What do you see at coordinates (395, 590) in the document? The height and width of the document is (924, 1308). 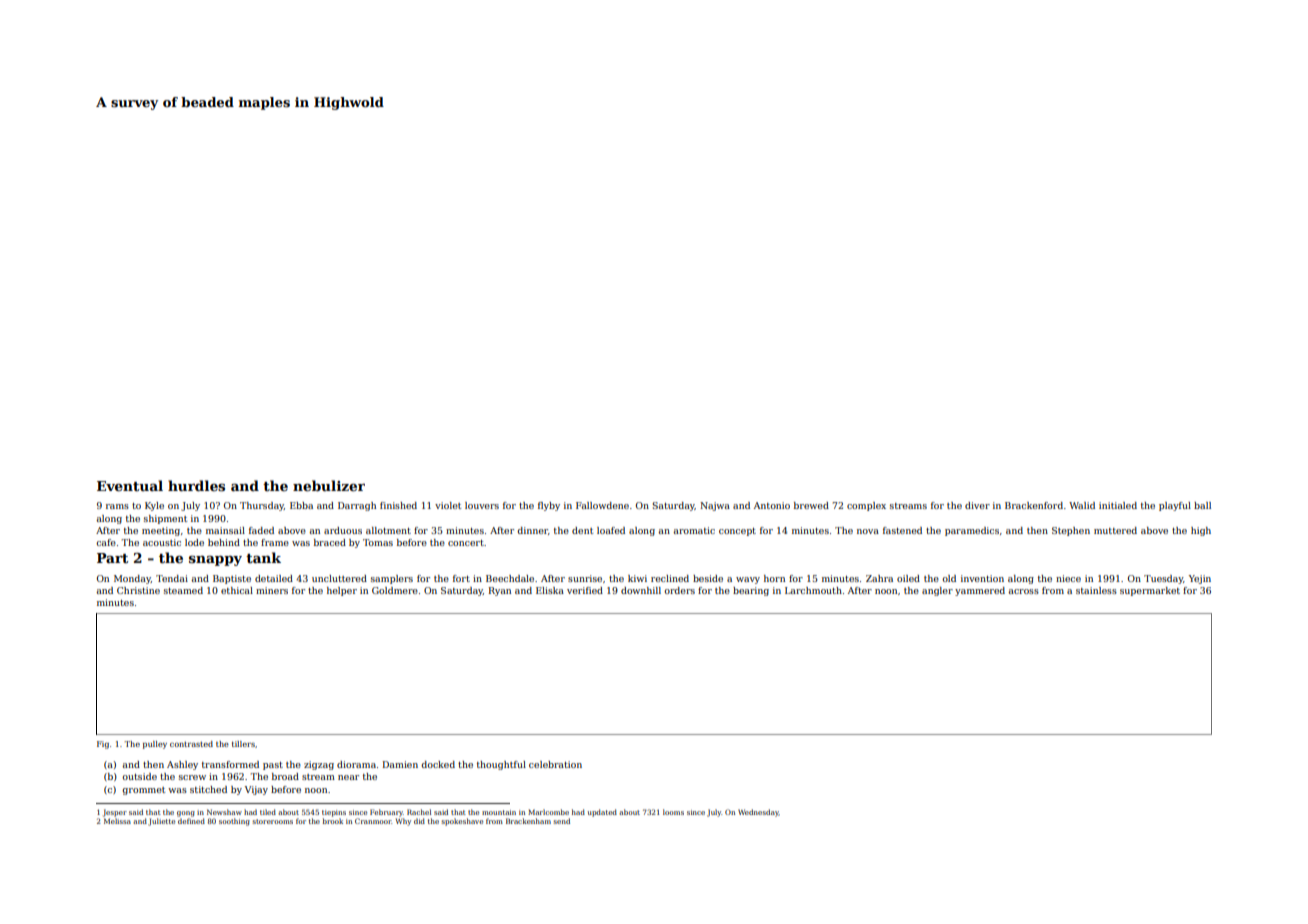 I see `Goldmere` at bounding box center [395, 590].
